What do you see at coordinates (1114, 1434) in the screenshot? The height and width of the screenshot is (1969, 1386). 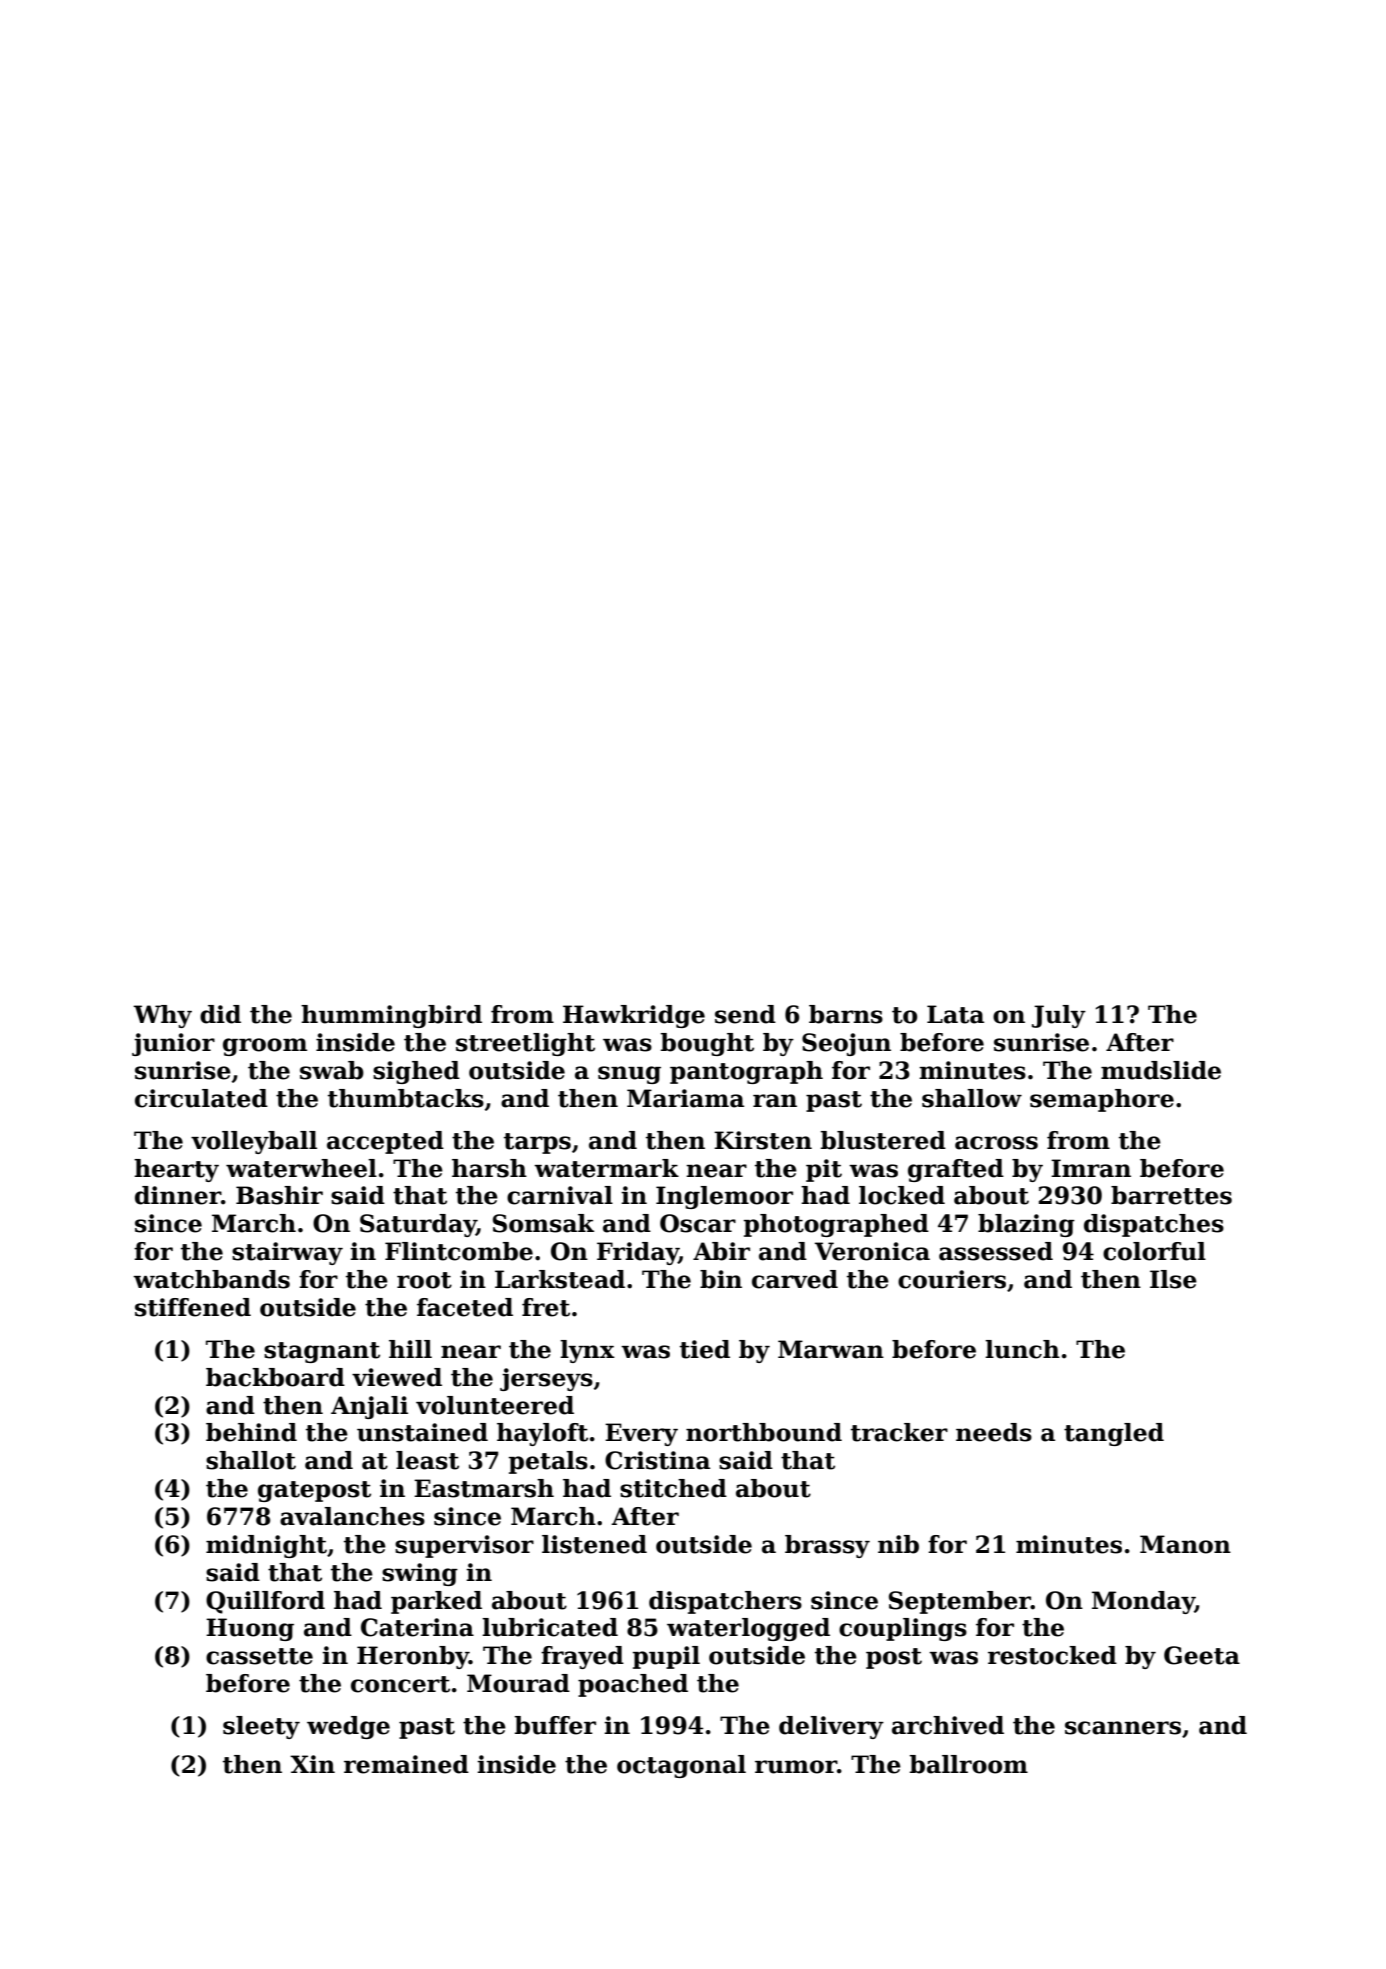 I see `tangled` at bounding box center [1114, 1434].
